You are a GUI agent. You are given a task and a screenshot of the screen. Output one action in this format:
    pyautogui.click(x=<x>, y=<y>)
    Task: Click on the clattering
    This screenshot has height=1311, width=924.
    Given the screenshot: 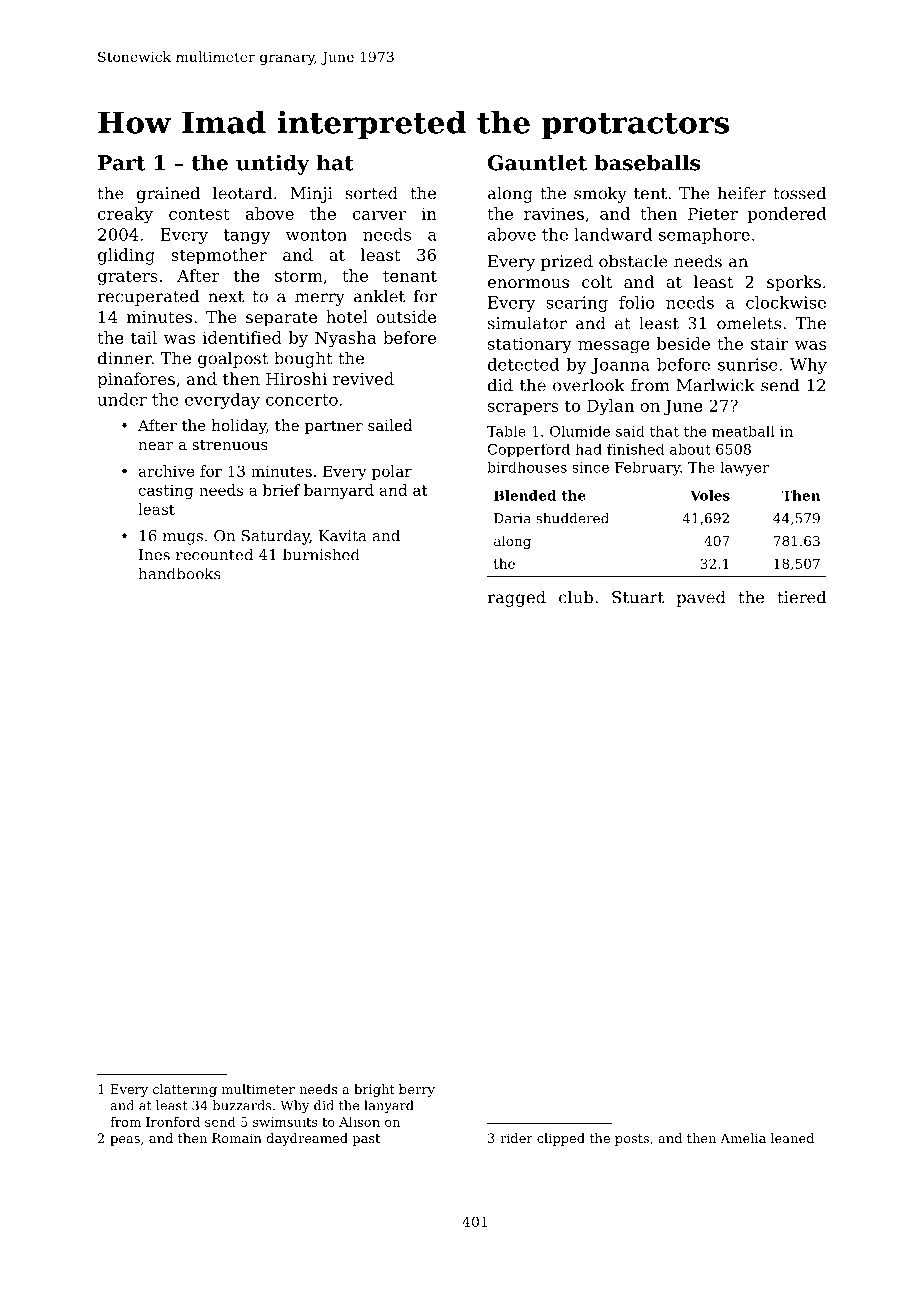 What is the action you would take?
    pyautogui.click(x=185, y=1090)
